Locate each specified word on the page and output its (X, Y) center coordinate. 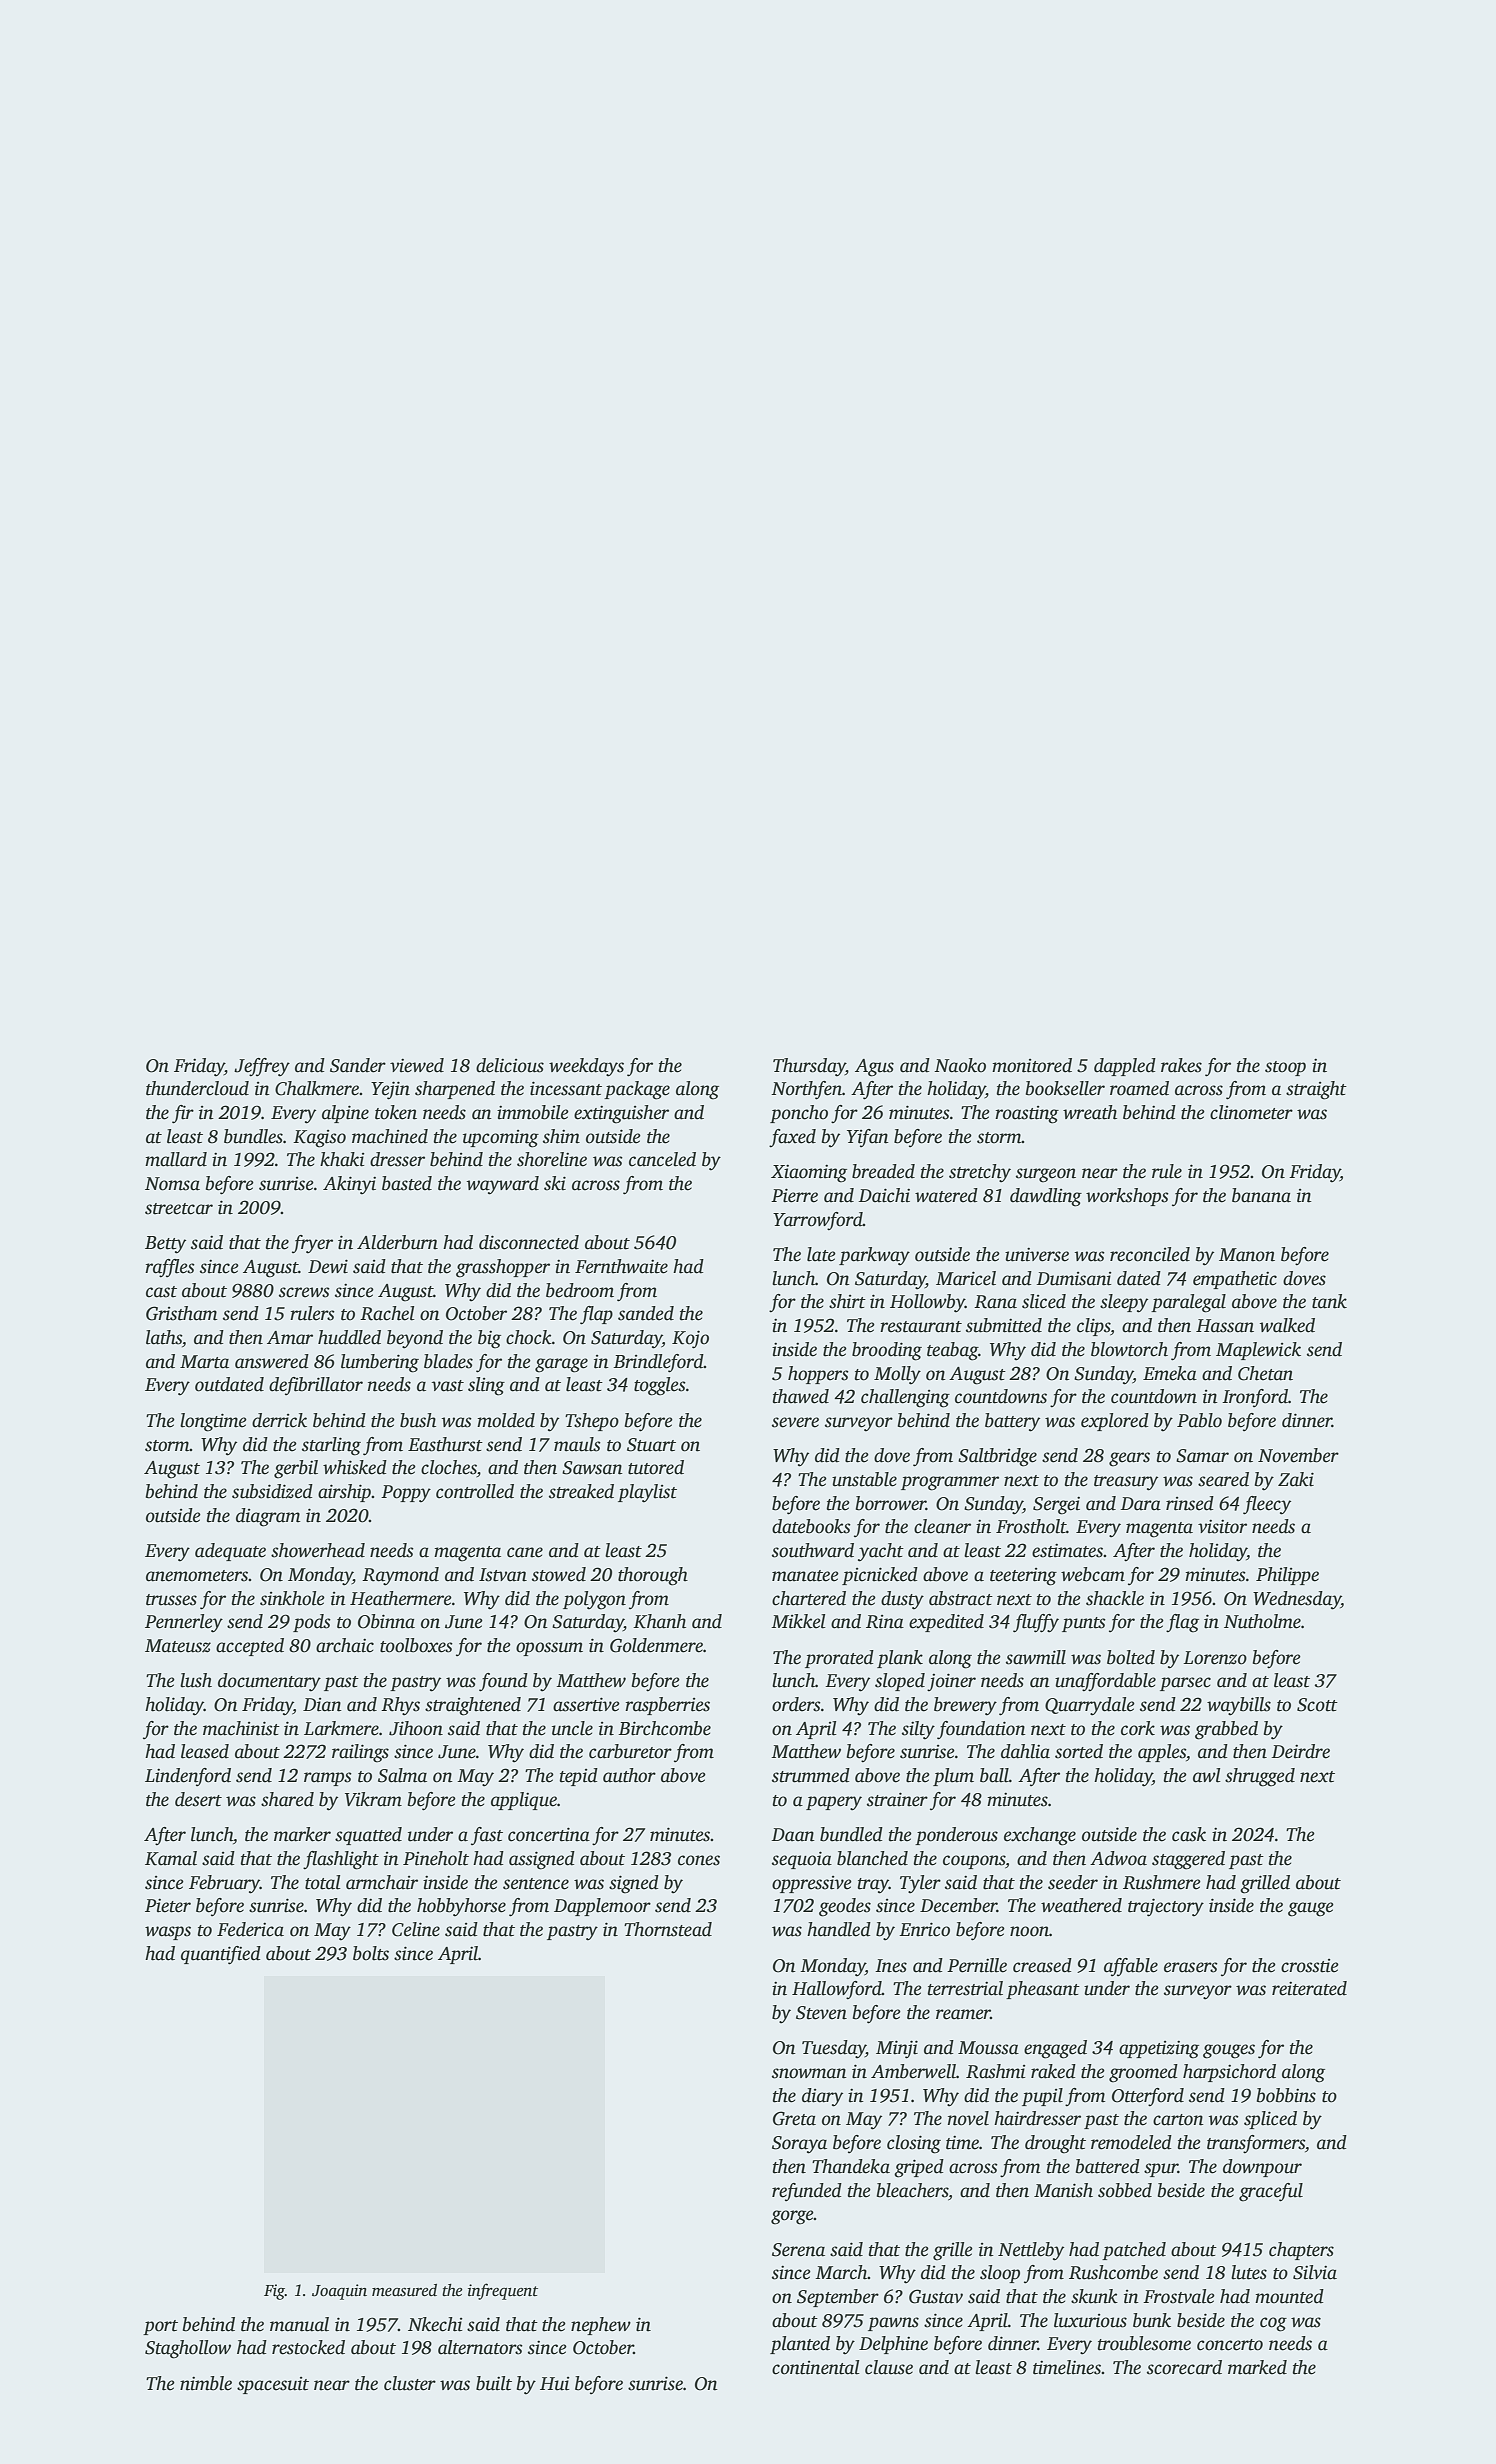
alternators (480, 2347)
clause (889, 2367)
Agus (874, 1068)
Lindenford (188, 1777)
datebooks (811, 1526)
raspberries (667, 1706)
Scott (1317, 1705)
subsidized (272, 1491)
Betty (165, 1245)
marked (1257, 2367)
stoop (1285, 1068)
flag (1182, 1623)
